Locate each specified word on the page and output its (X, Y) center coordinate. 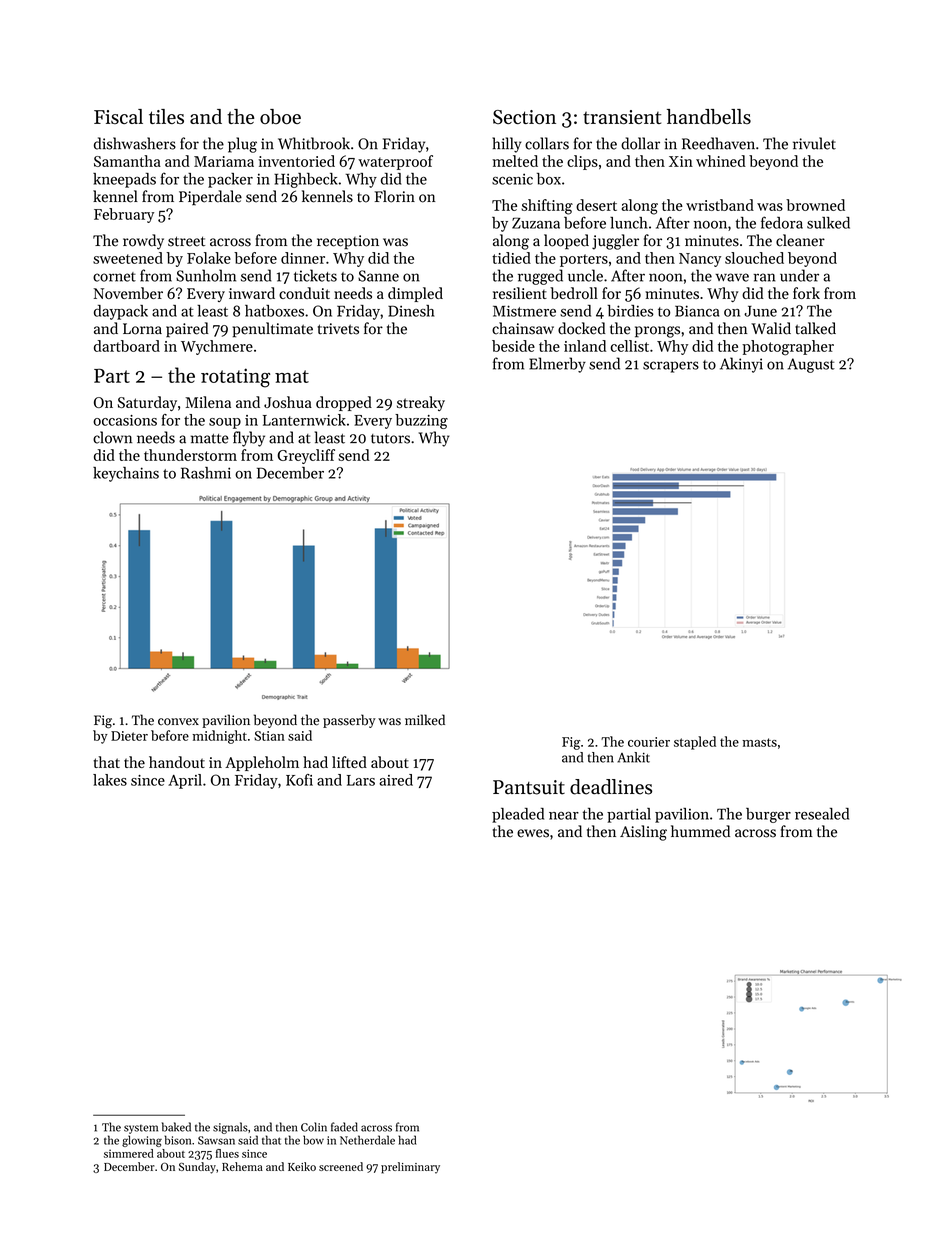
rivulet (814, 143)
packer (230, 180)
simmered (129, 1153)
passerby (349, 721)
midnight (219, 737)
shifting (547, 207)
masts (759, 742)
